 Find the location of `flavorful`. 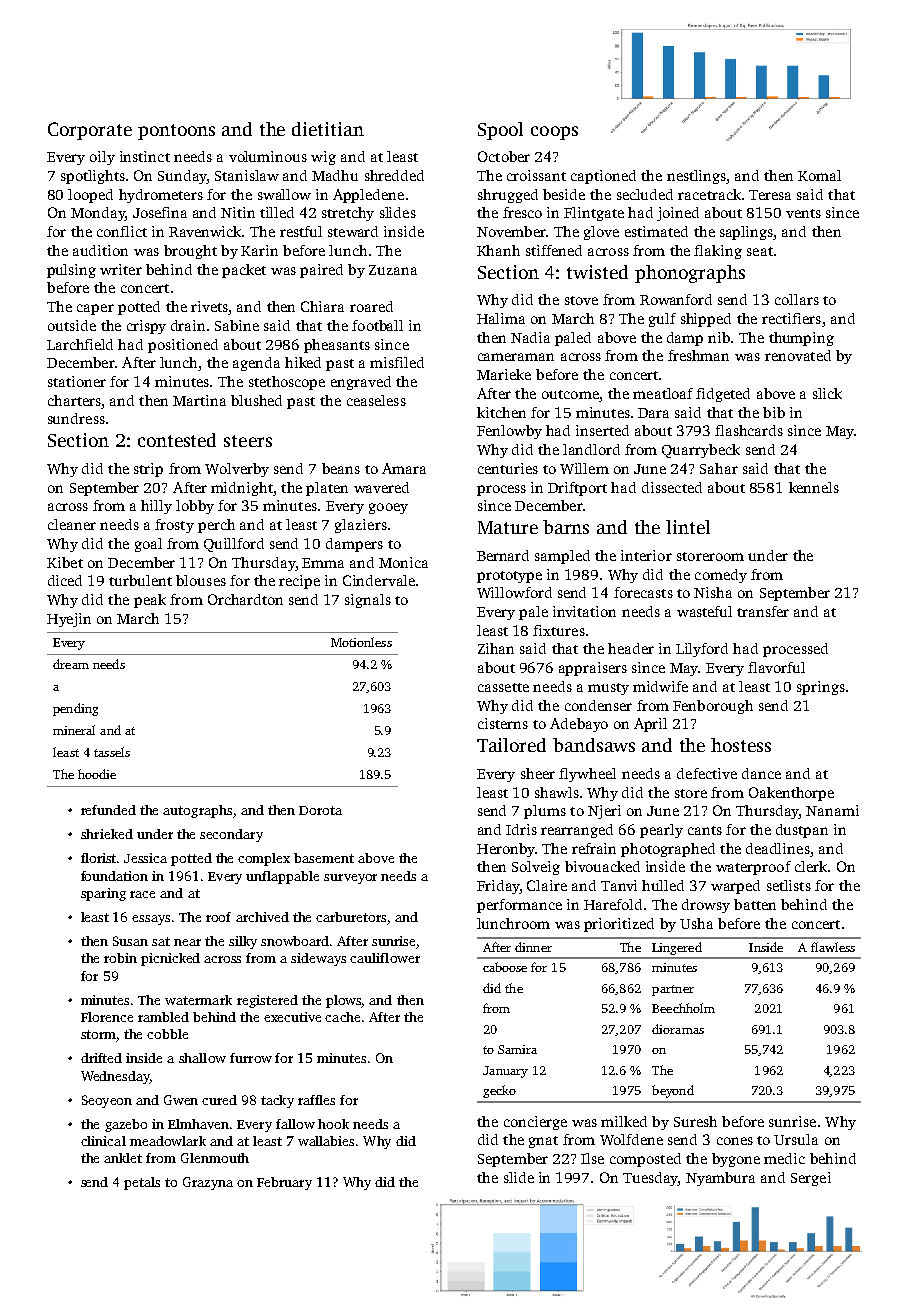

flavorful is located at coordinates (776, 667).
